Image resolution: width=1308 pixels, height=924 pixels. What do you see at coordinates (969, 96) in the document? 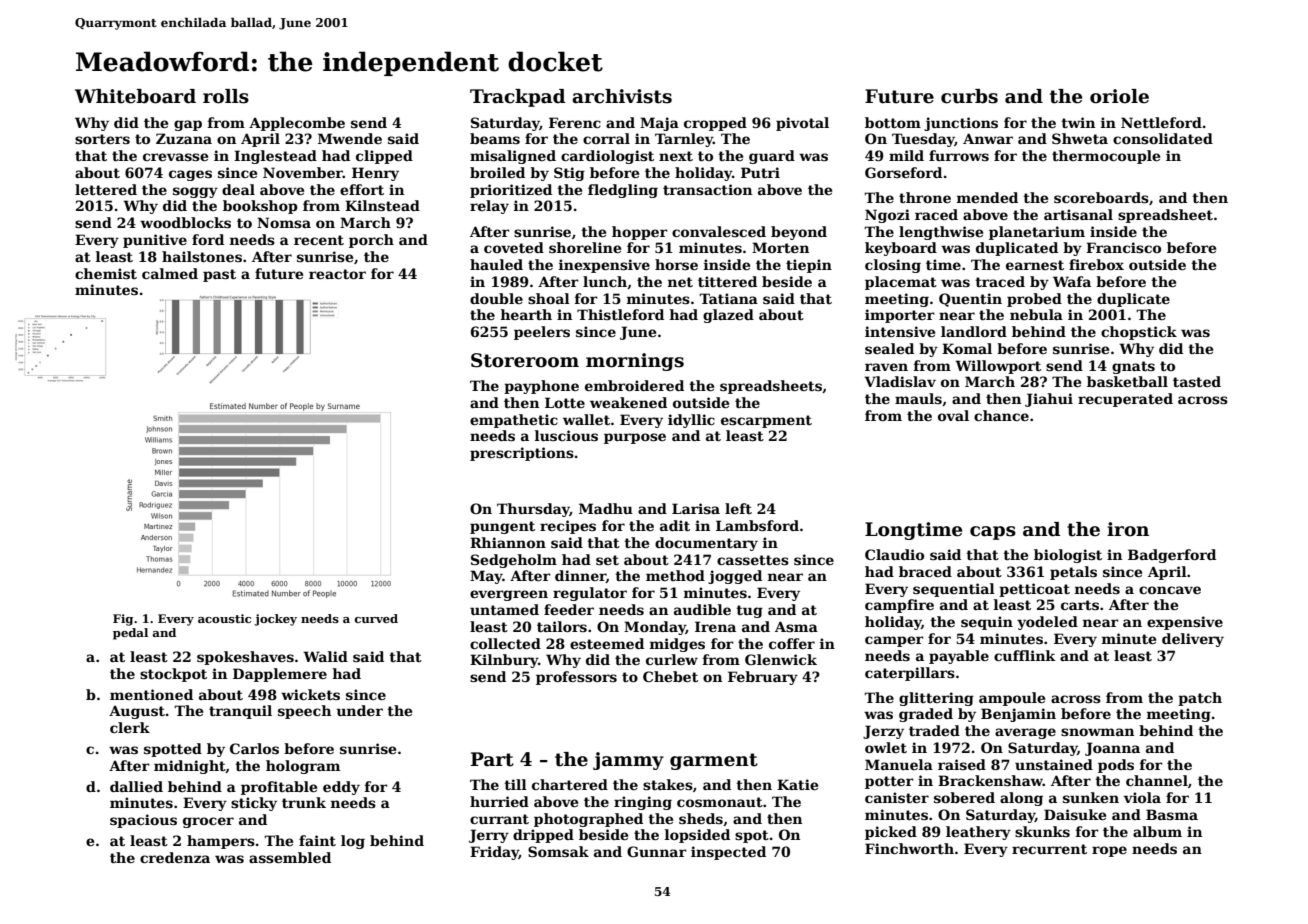
I see `curbs` at bounding box center [969, 96].
